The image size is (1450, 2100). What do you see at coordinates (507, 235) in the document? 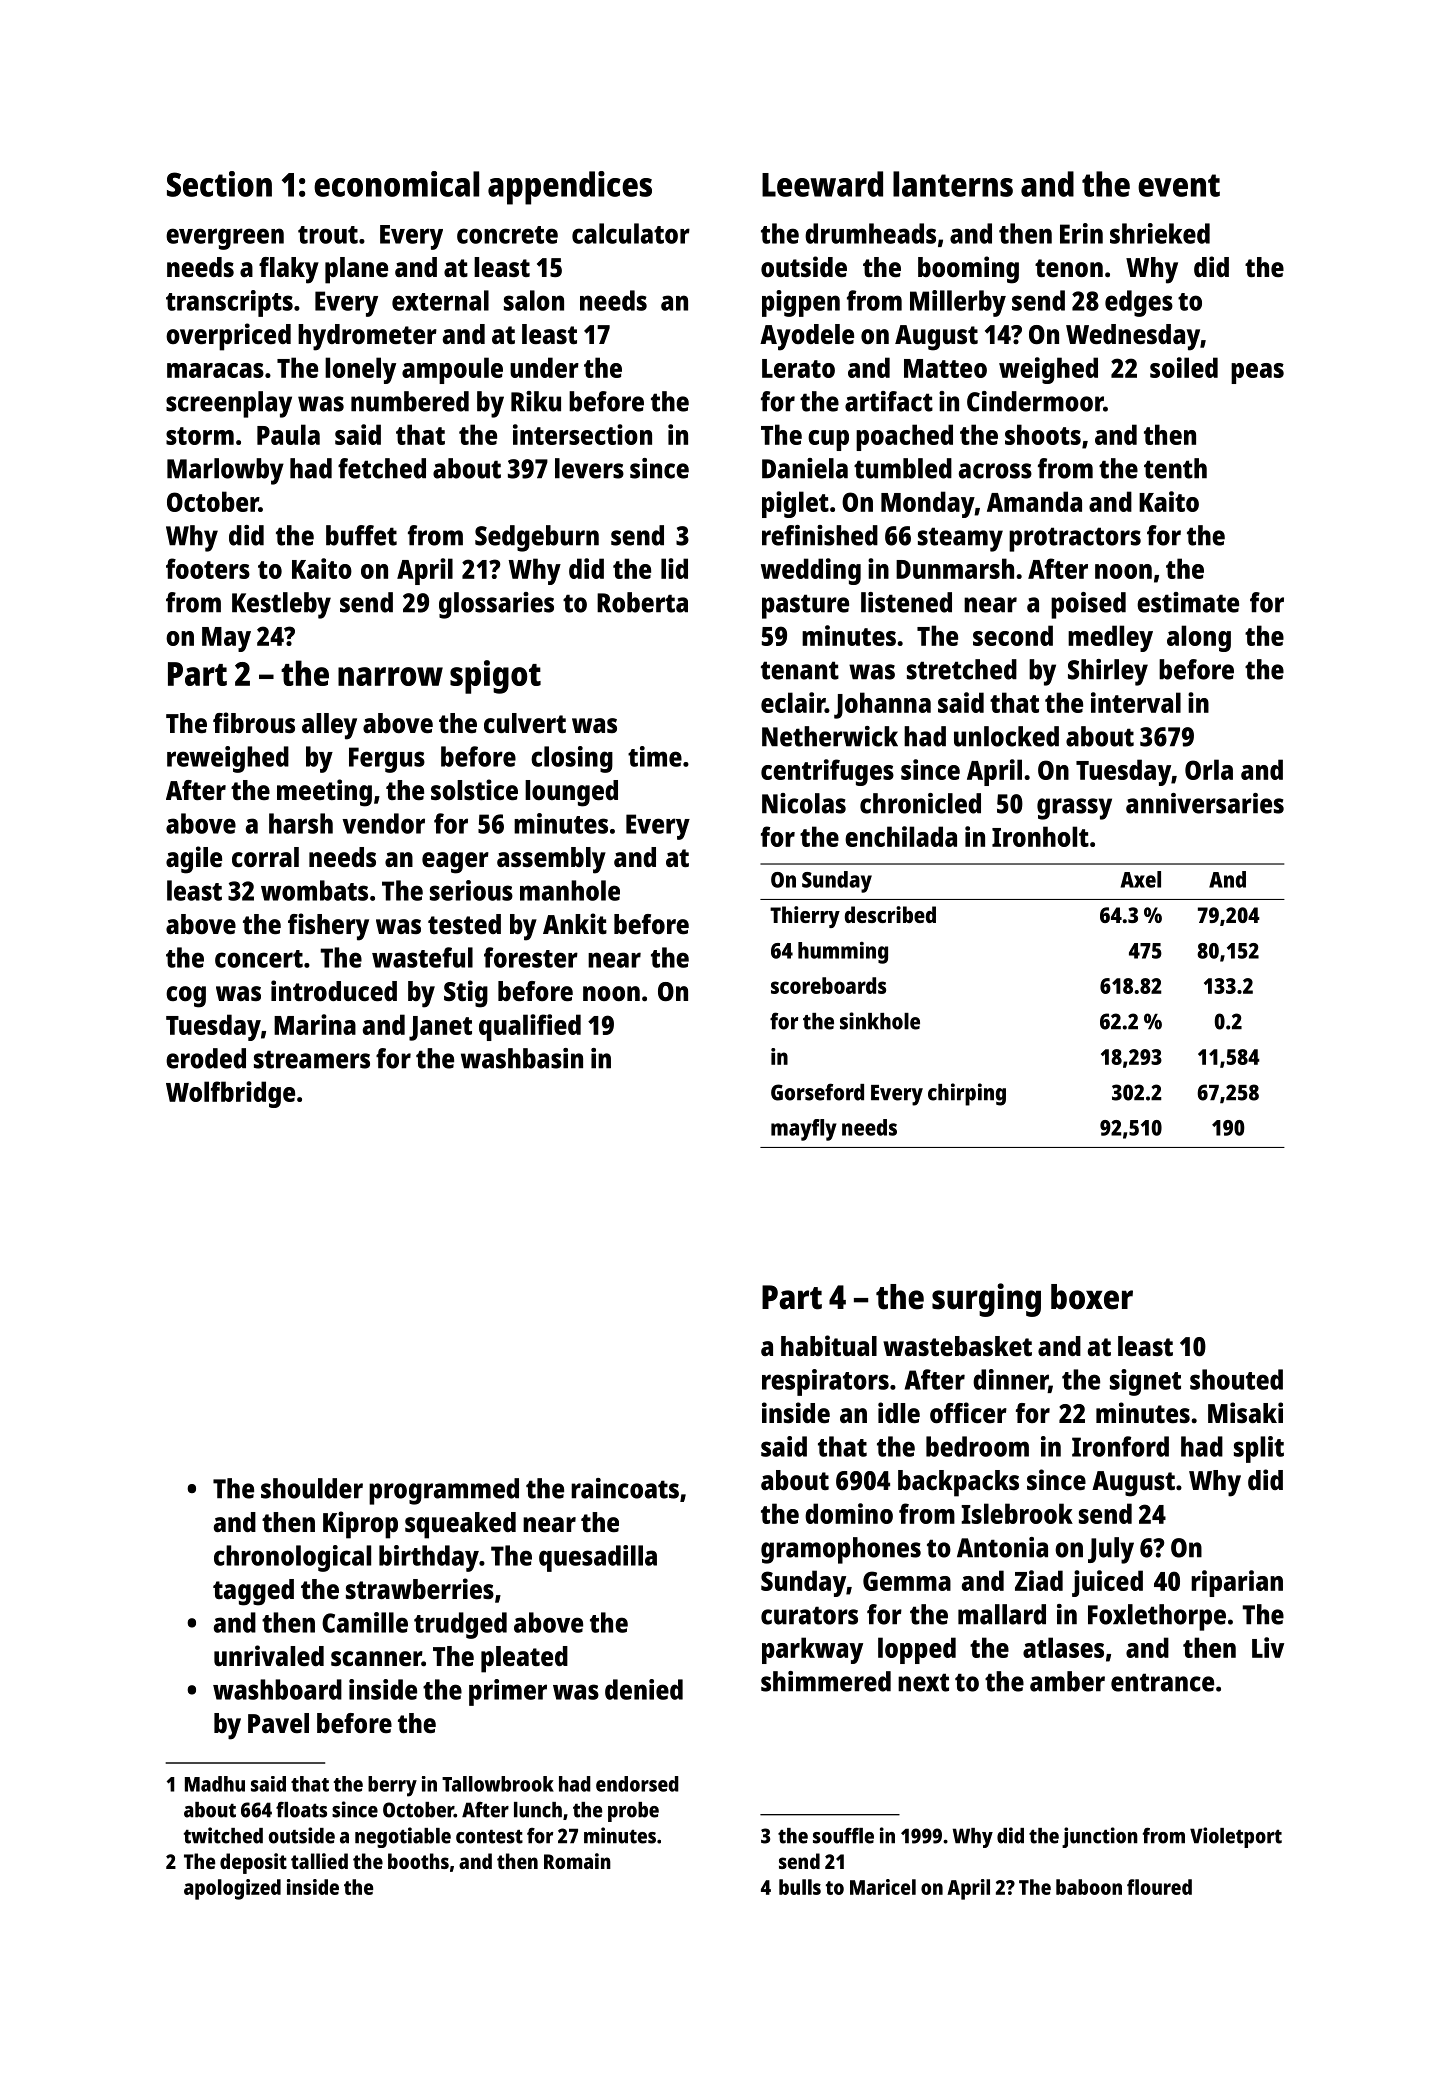
I see `concrete` at bounding box center [507, 235].
